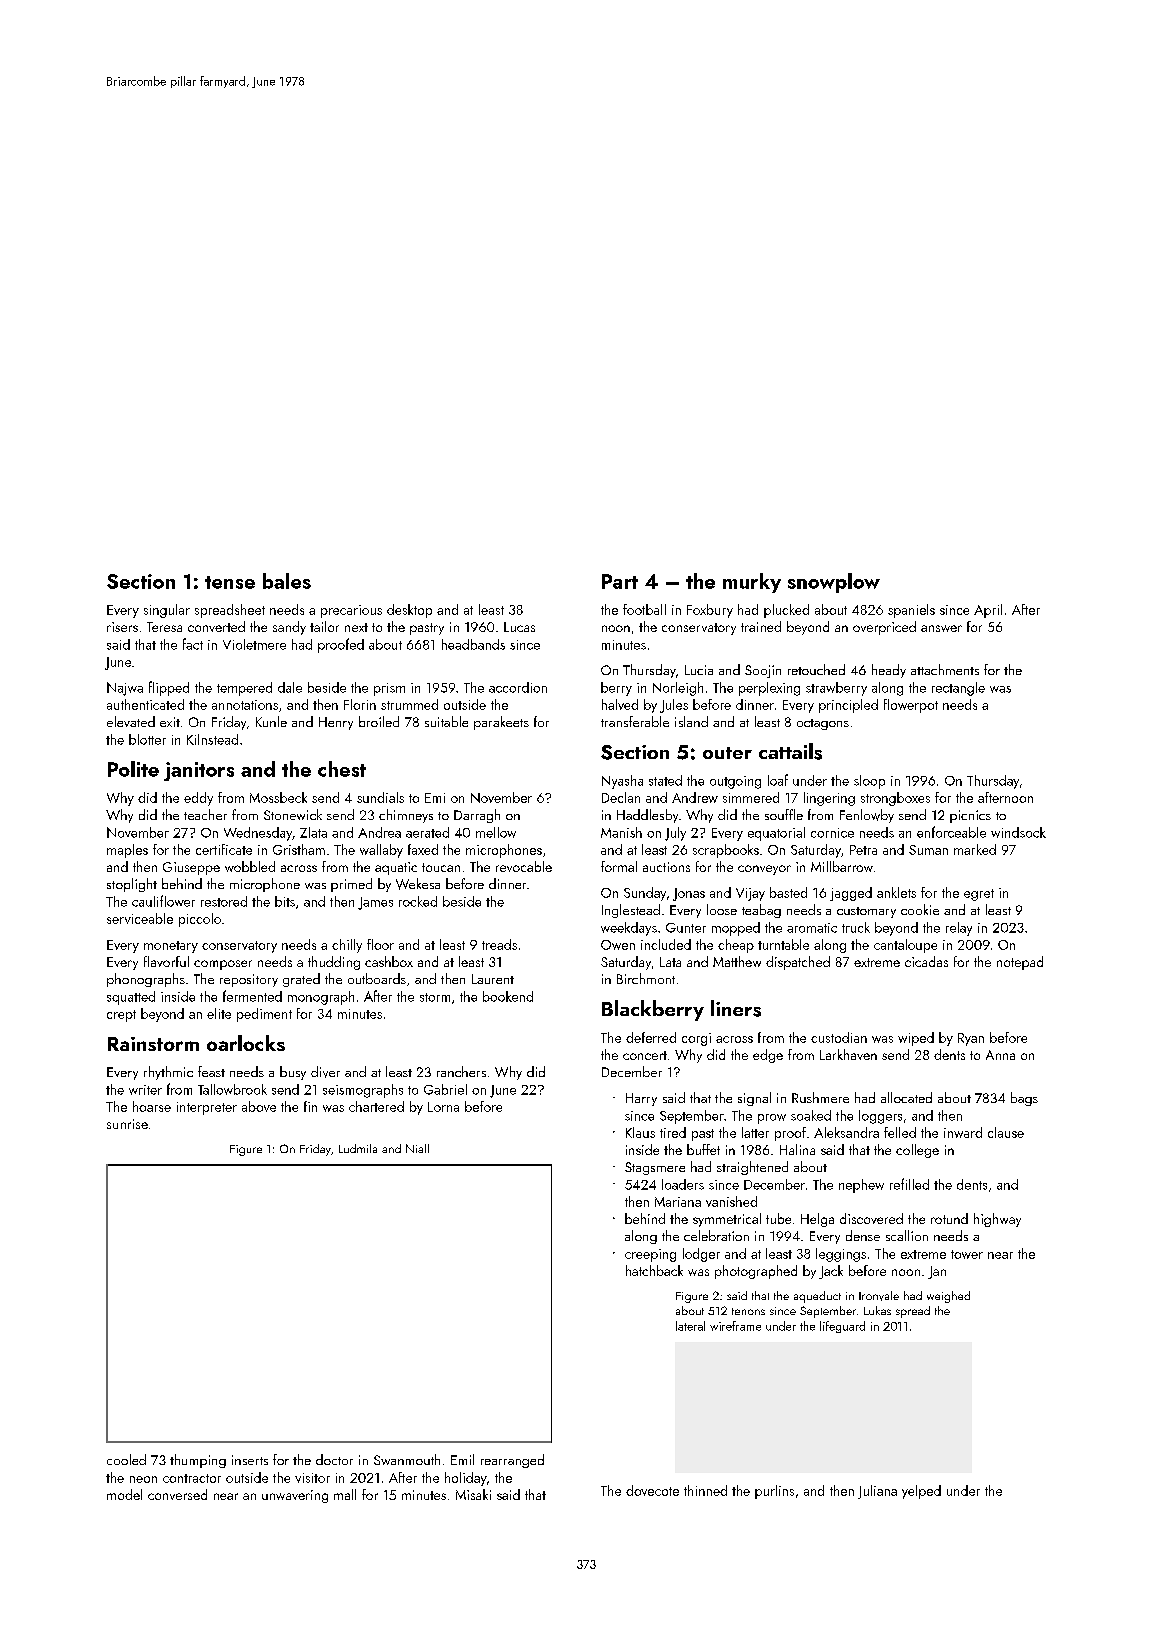 The image size is (1153, 1631). I want to click on toucan, so click(441, 867).
